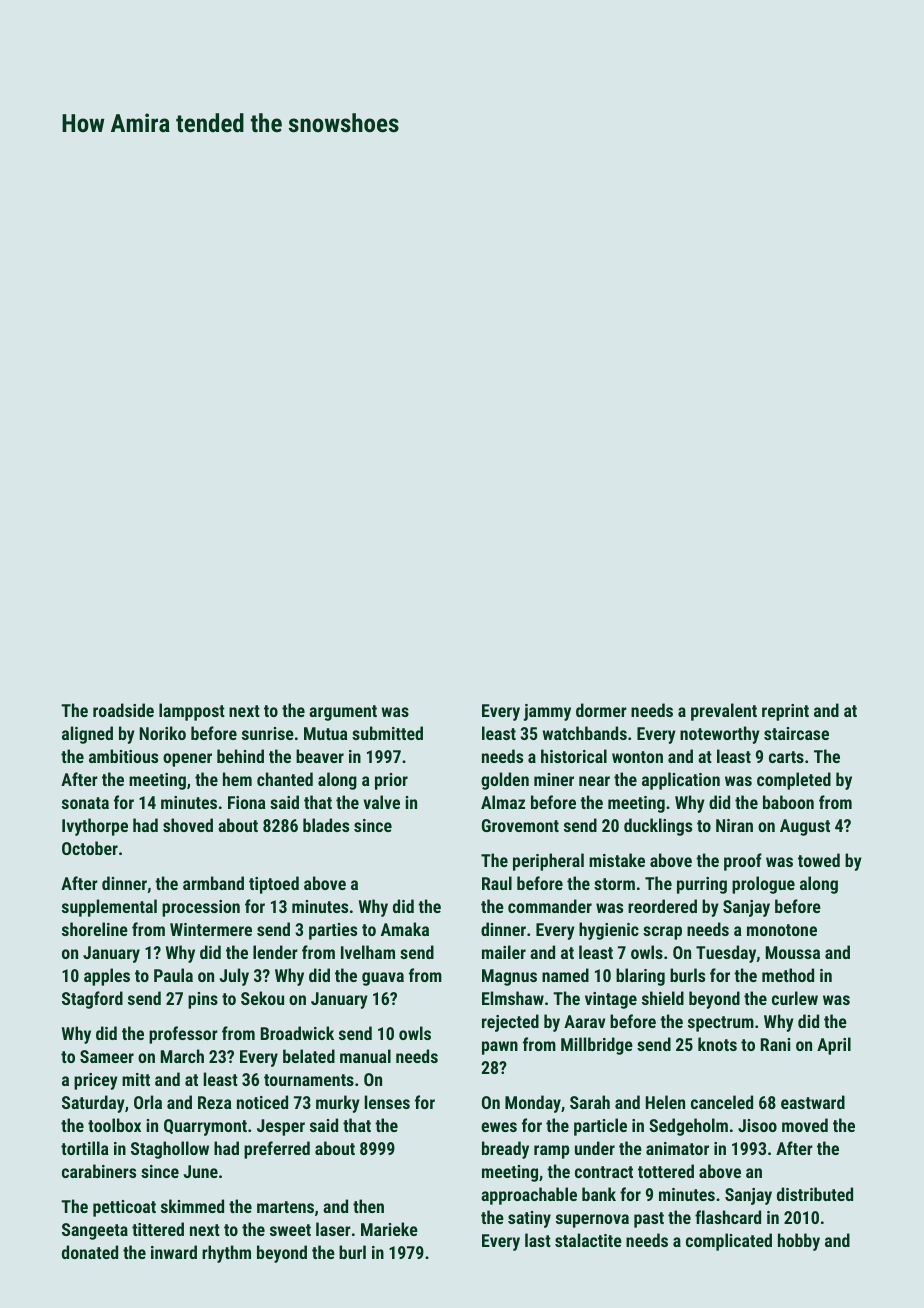 Image resolution: width=924 pixels, height=1308 pixels. Describe the element at coordinates (813, 1102) in the screenshot. I see `eastward` at that location.
